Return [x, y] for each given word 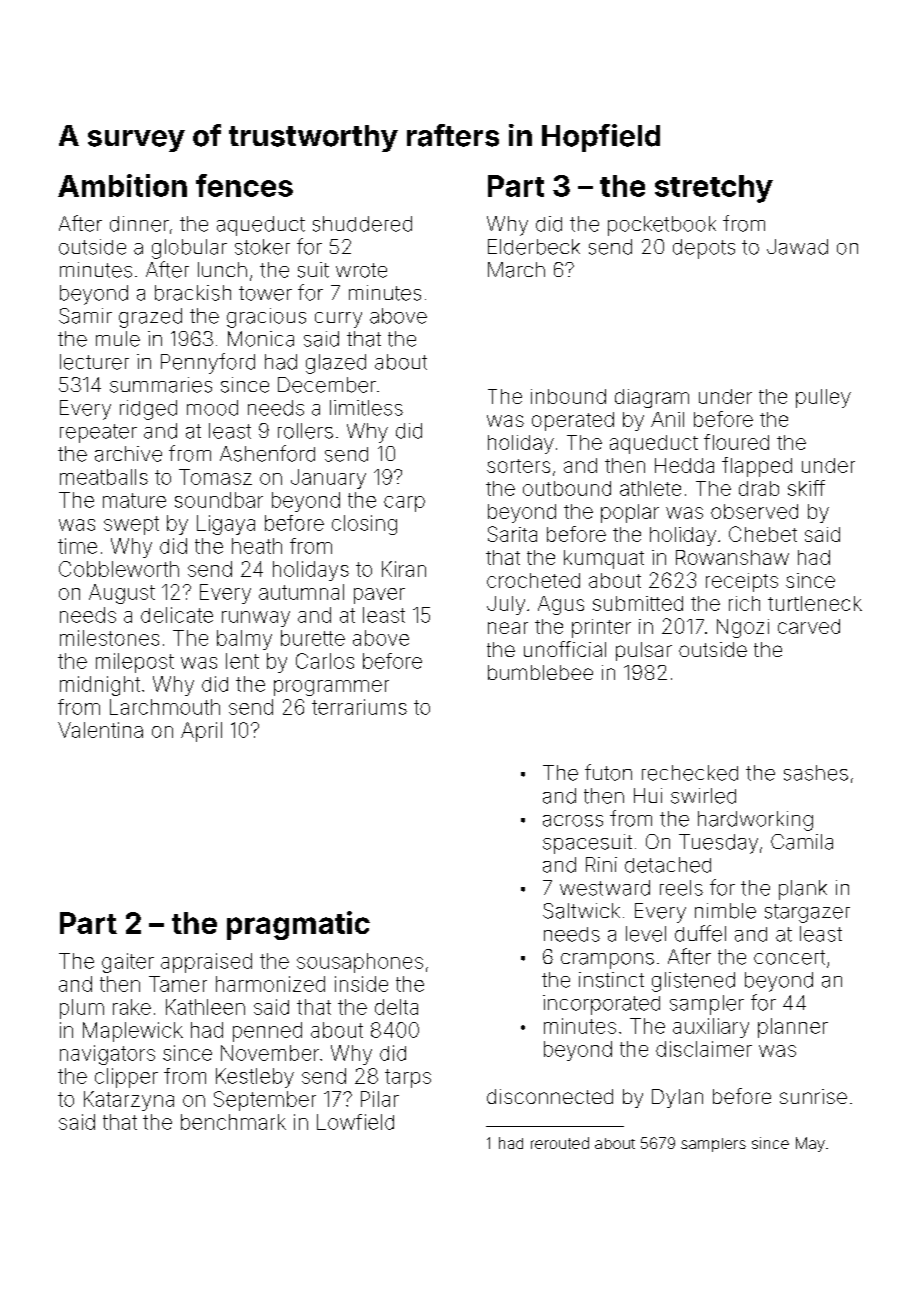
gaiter [128, 963]
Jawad [797, 247]
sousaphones [360, 963]
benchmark [233, 1122]
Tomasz [215, 477]
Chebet [763, 534]
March [516, 270]
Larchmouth [165, 707]
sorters [518, 466]
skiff [806, 488]
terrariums [359, 707]
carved [809, 626]
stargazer [807, 913]
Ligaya [226, 525]
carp [404, 504]
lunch [222, 269]
